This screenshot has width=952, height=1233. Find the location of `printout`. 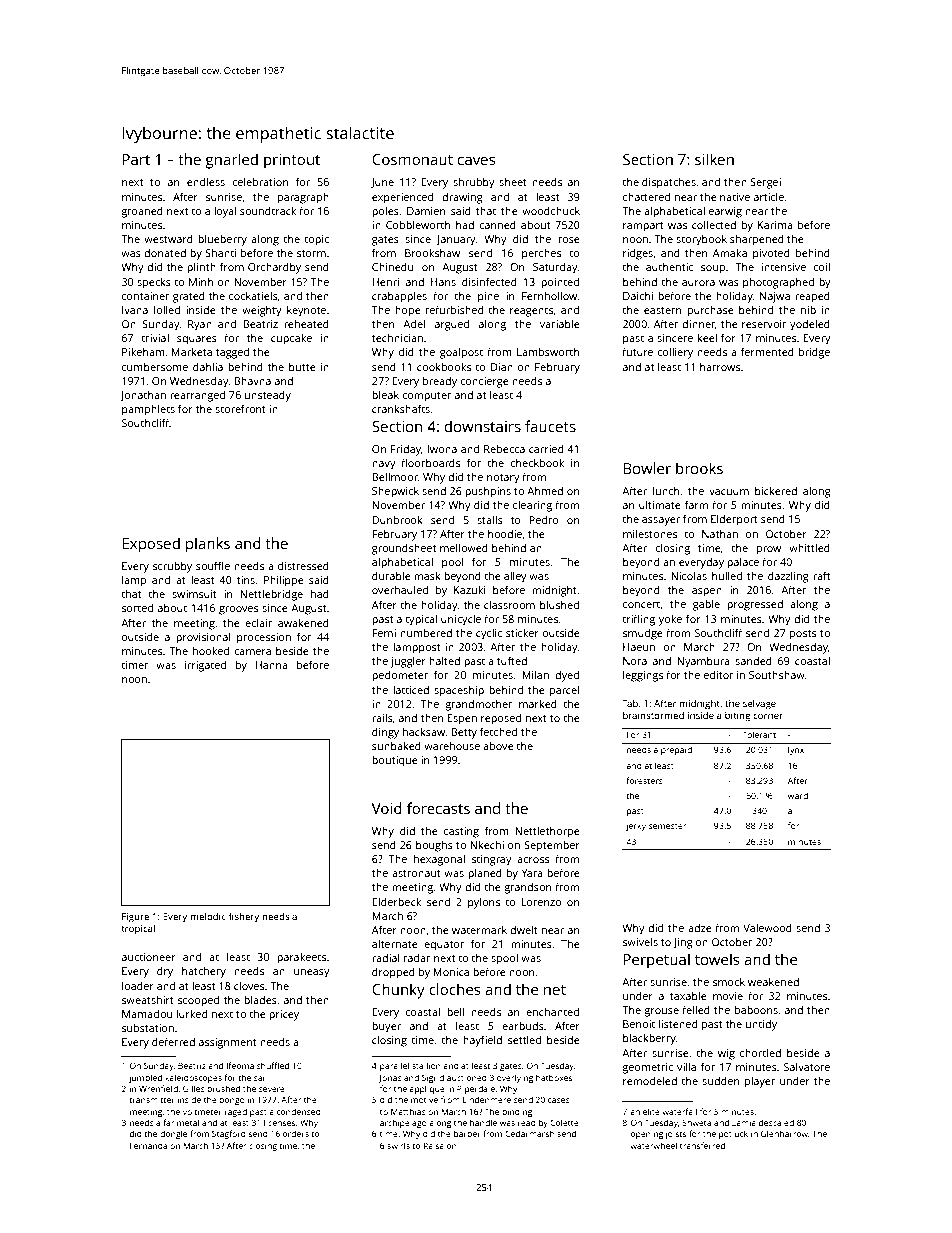

printout is located at coordinates (292, 161).
